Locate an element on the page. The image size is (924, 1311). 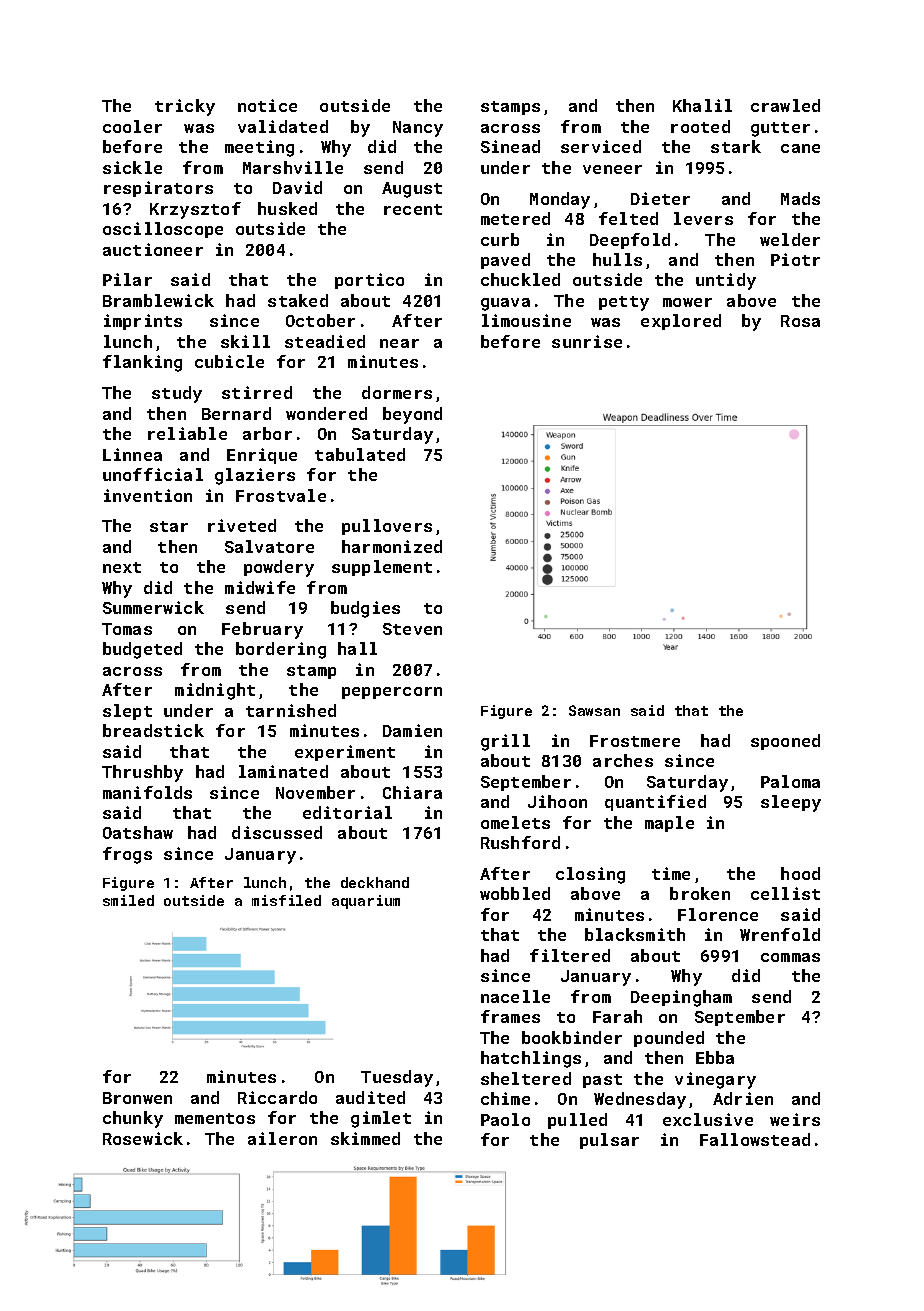
notice is located at coordinates (267, 105).
